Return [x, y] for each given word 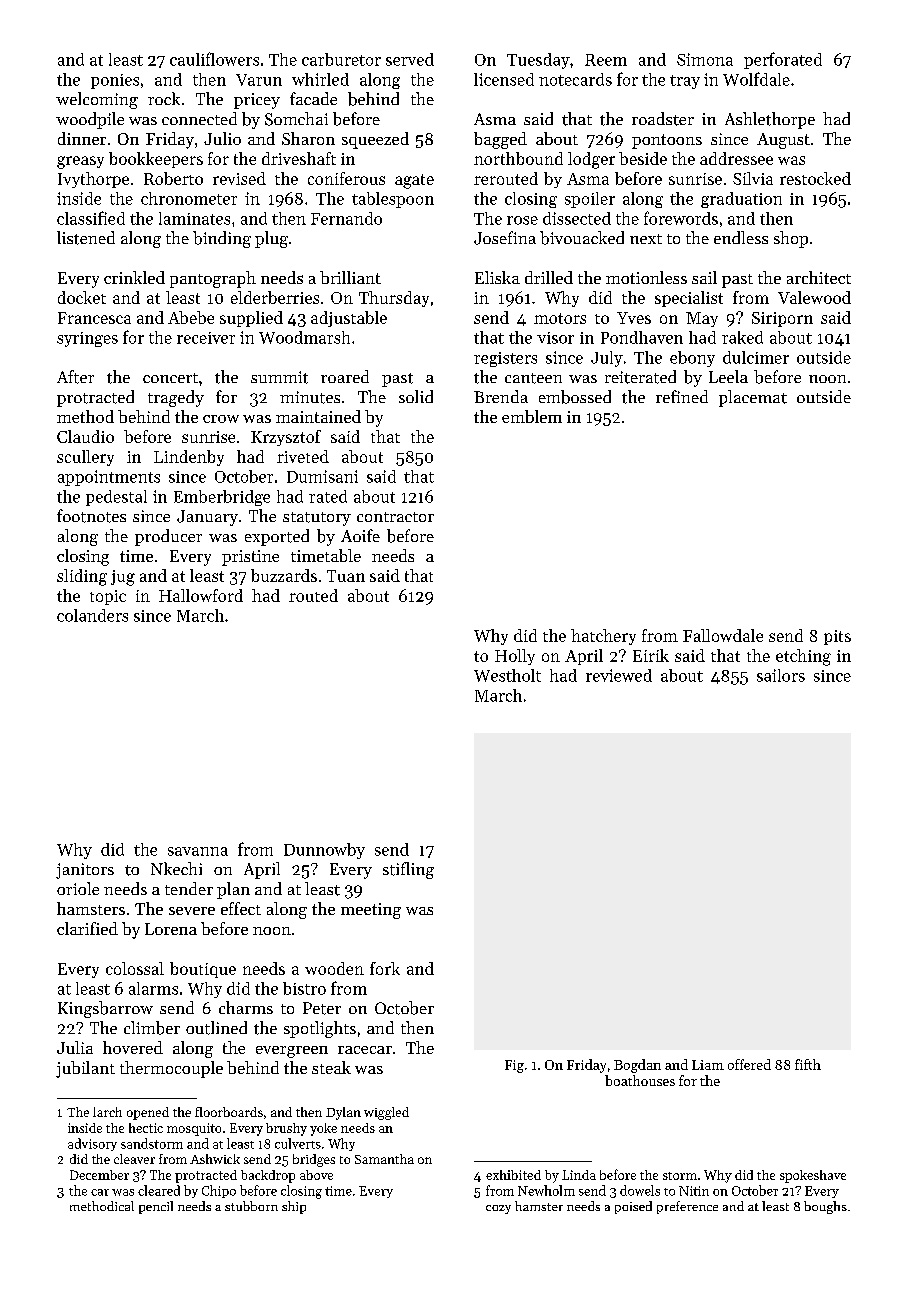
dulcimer [756, 357]
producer [168, 537]
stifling [408, 870]
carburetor [341, 59]
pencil [156, 1207]
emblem [532, 416]
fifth [808, 1064]
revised [239, 178]
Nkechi [176, 868]
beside [643, 158]
